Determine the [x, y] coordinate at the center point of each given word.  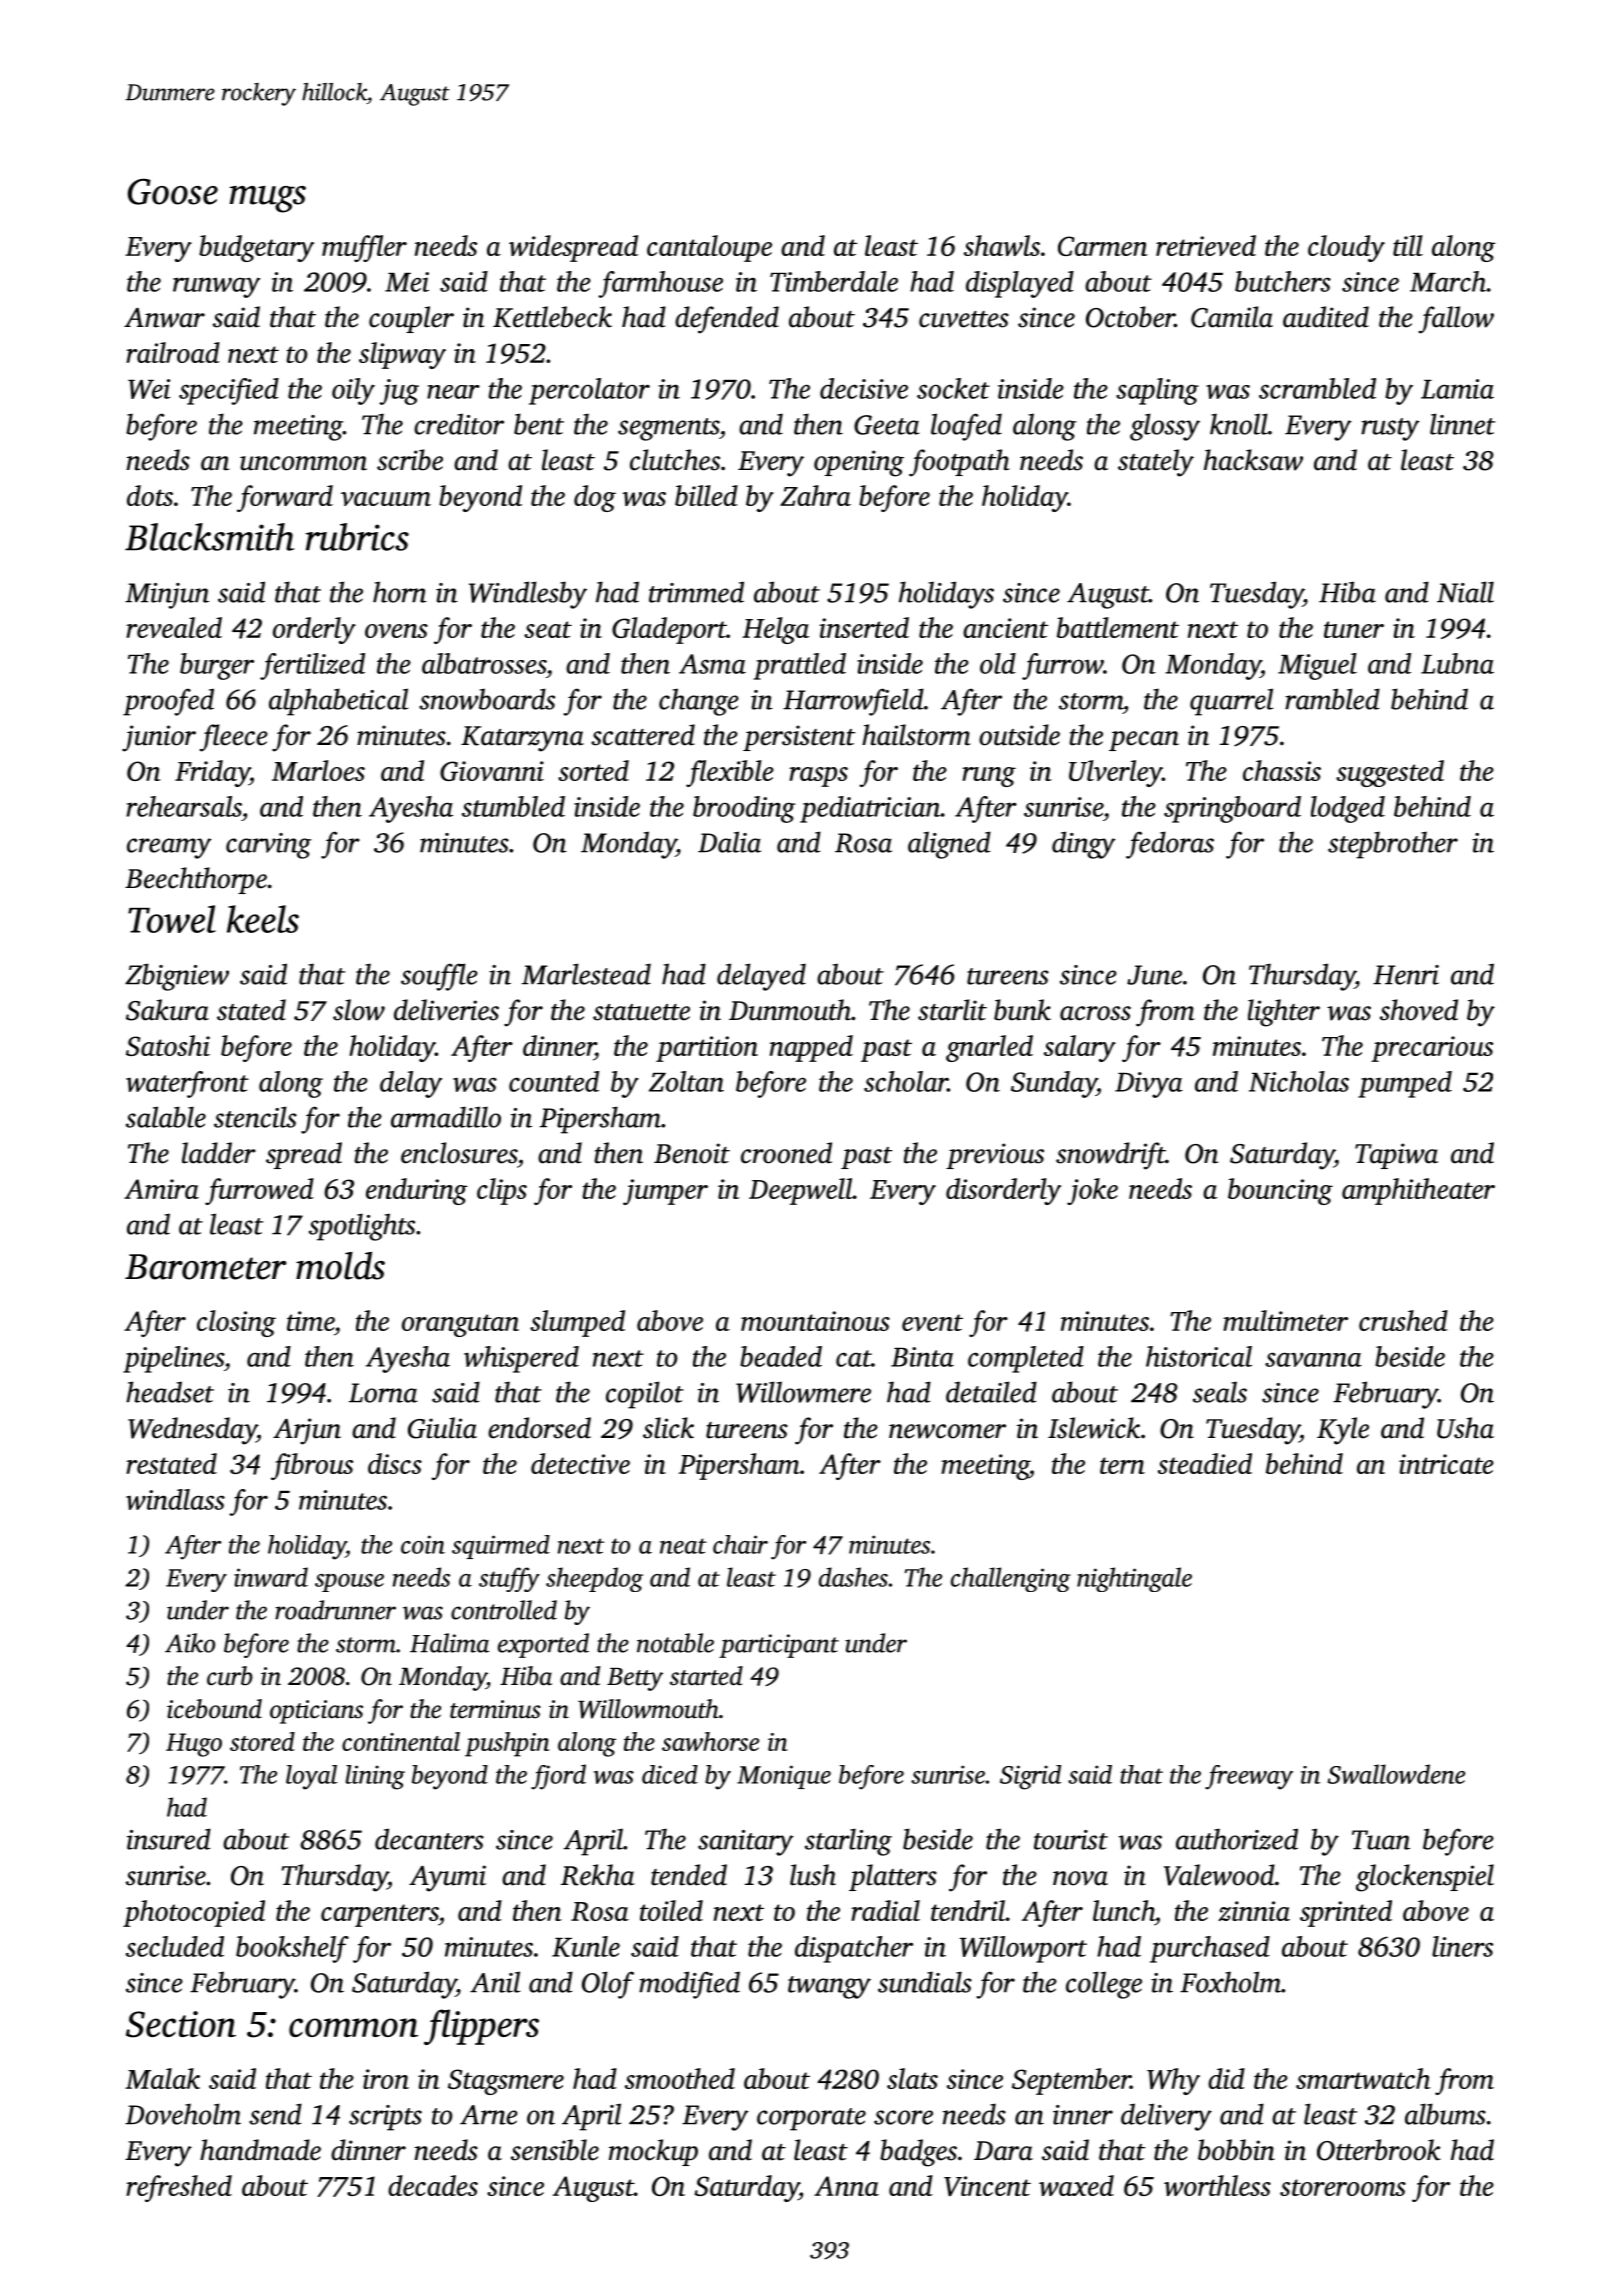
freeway [1249, 1777]
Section [181, 2024]
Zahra [815, 495]
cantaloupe [709, 248]
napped [811, 1048]
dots [150, 495]
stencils [255, 1117]
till [1408, 245]
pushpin [507, 1744]
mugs [268, 199]
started [706, 1676]
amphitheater [1418, 1191]
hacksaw [1253, 460]
